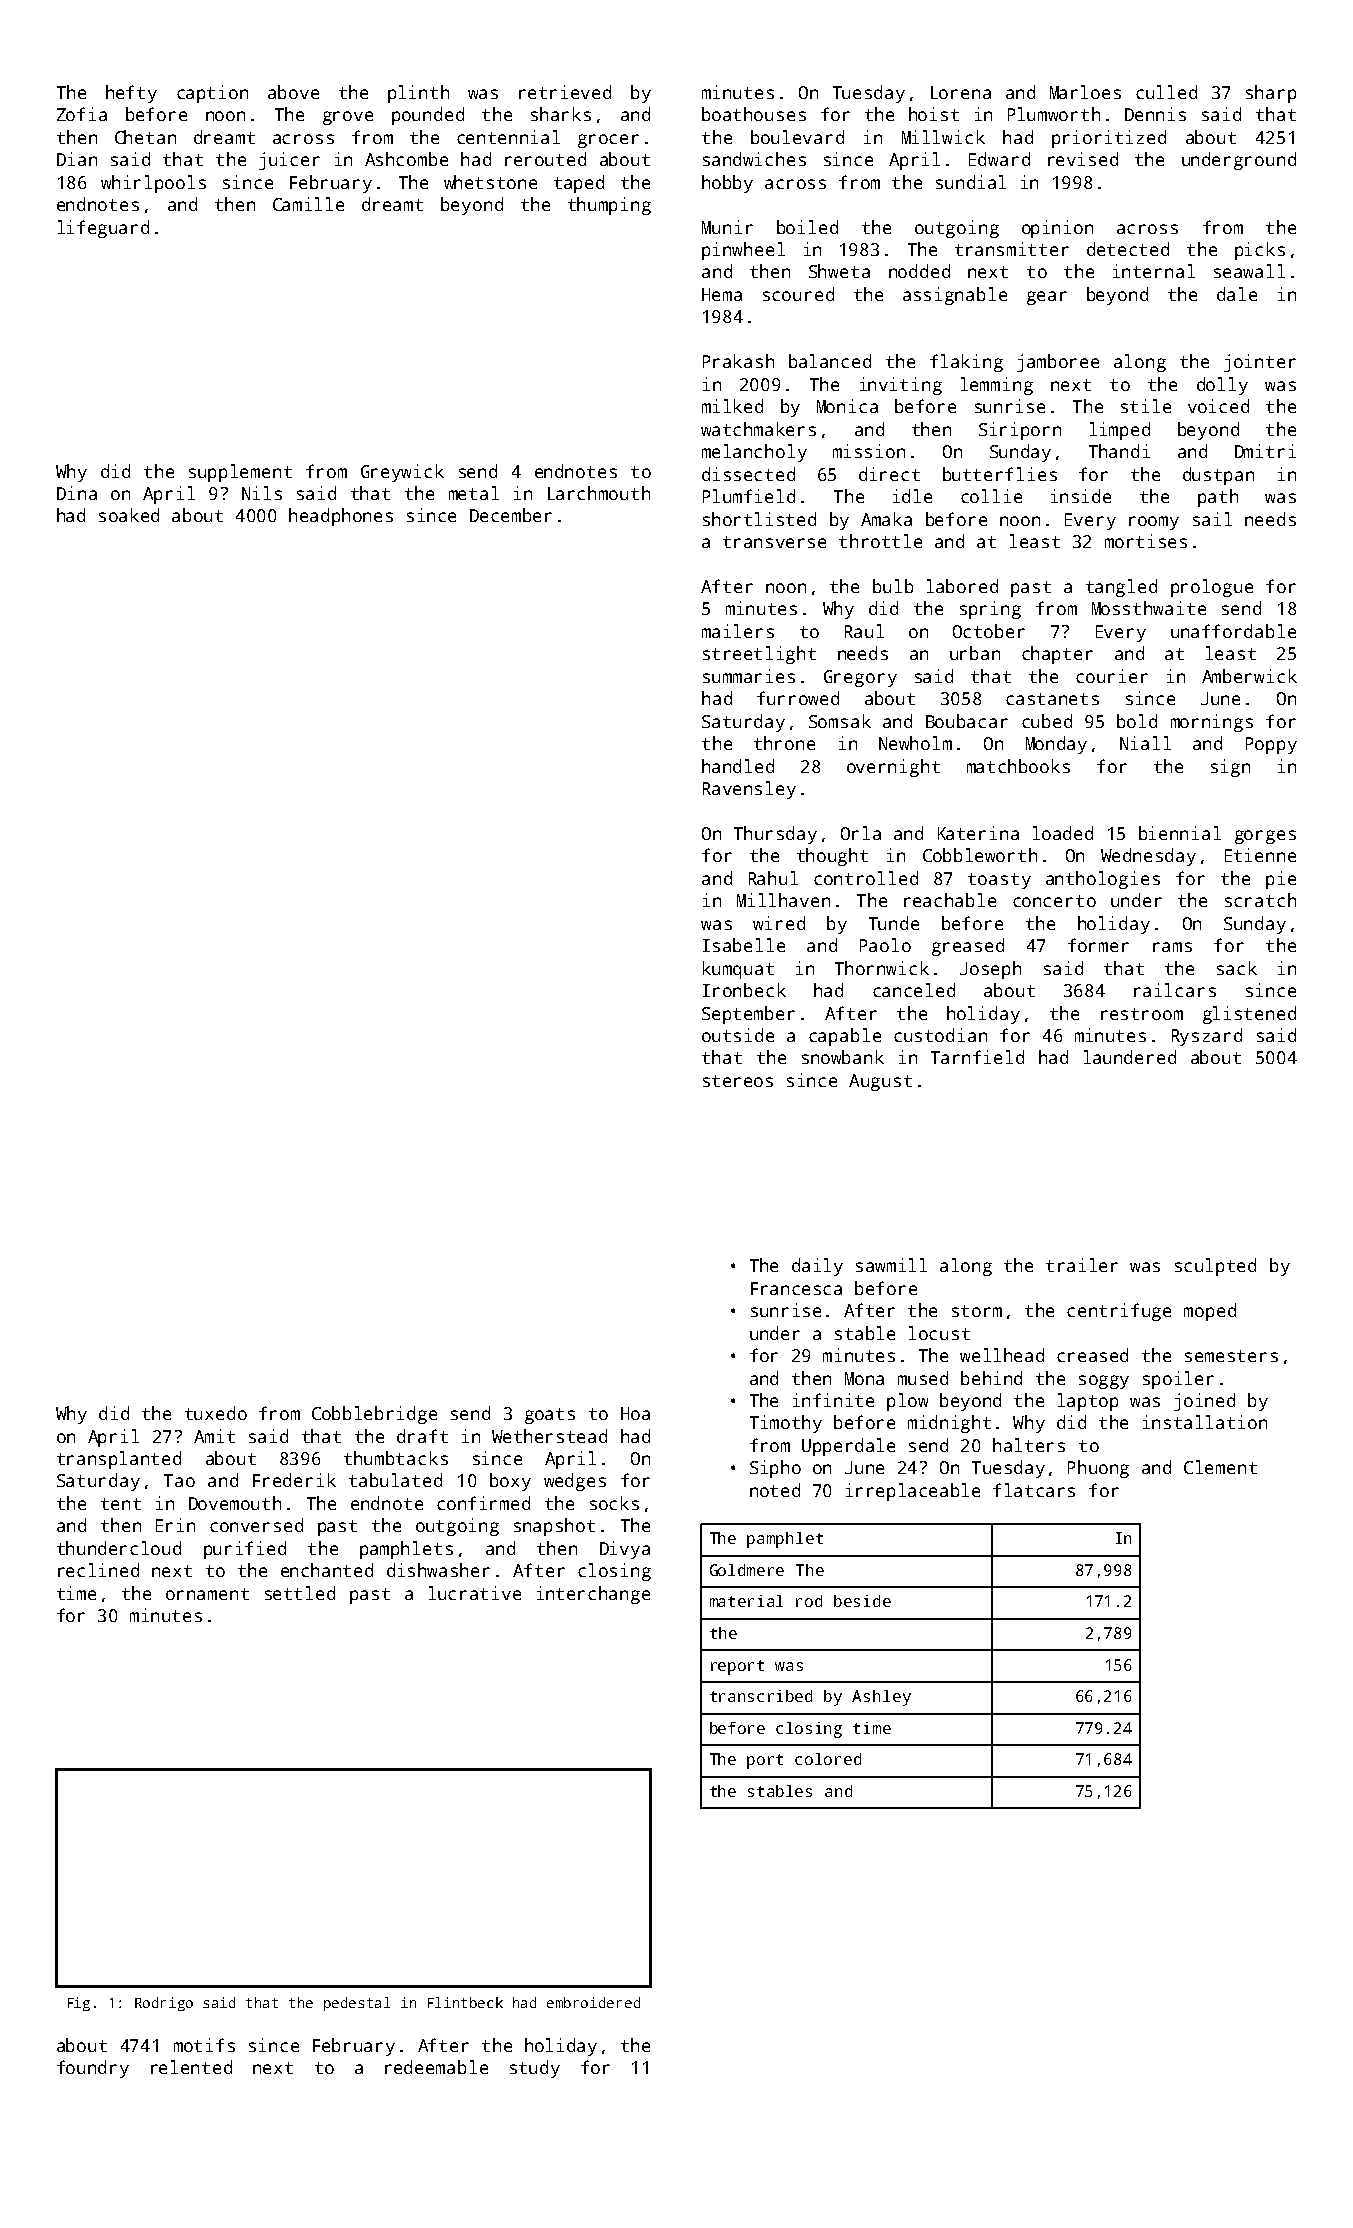 The height and width of the screenshot is (2228, 1353). Describe the element at coordinates (308, 204) in the screenshot. I see `Camille` at that location.
